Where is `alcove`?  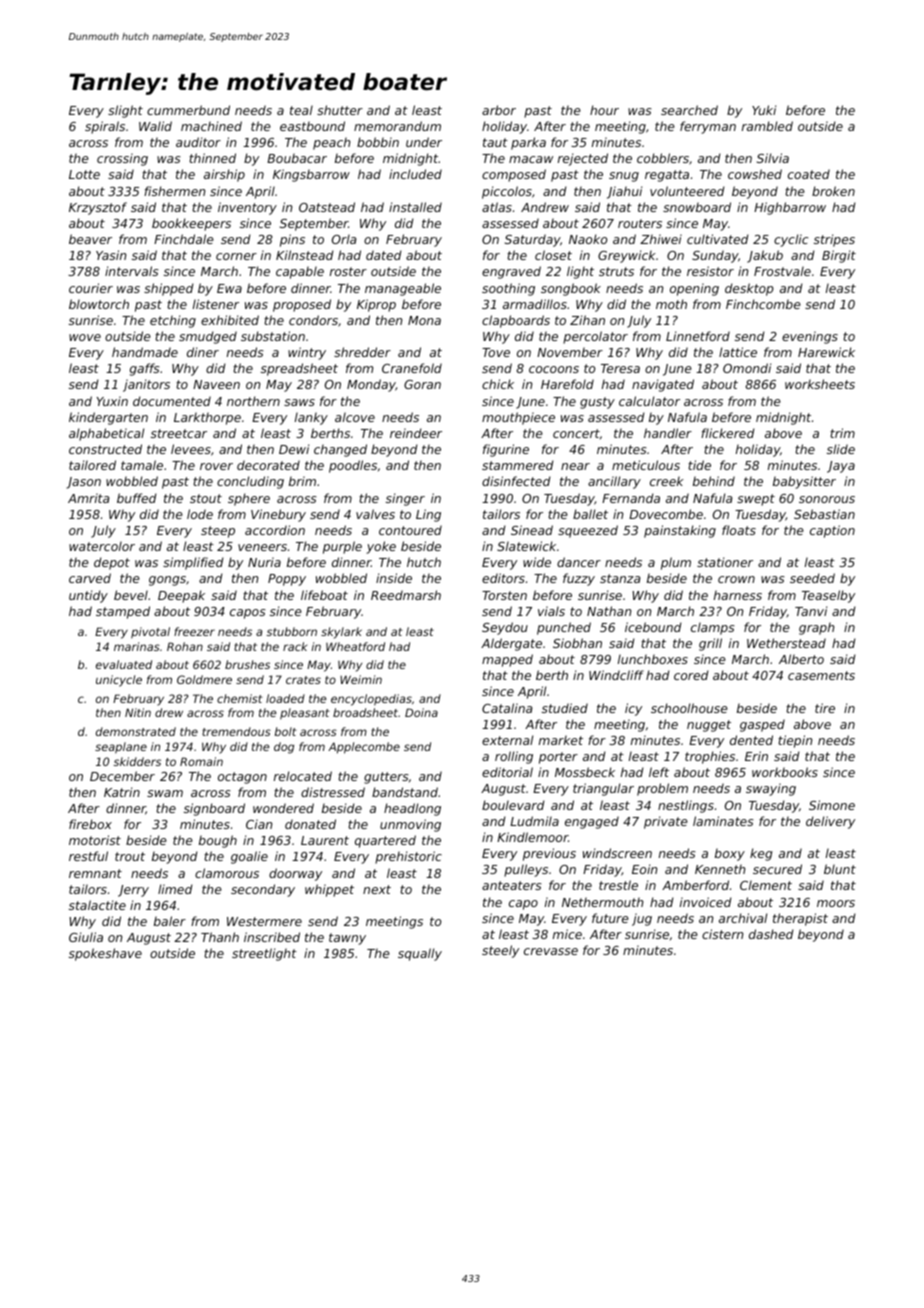 alcove is located at coordinates (355, 417).
